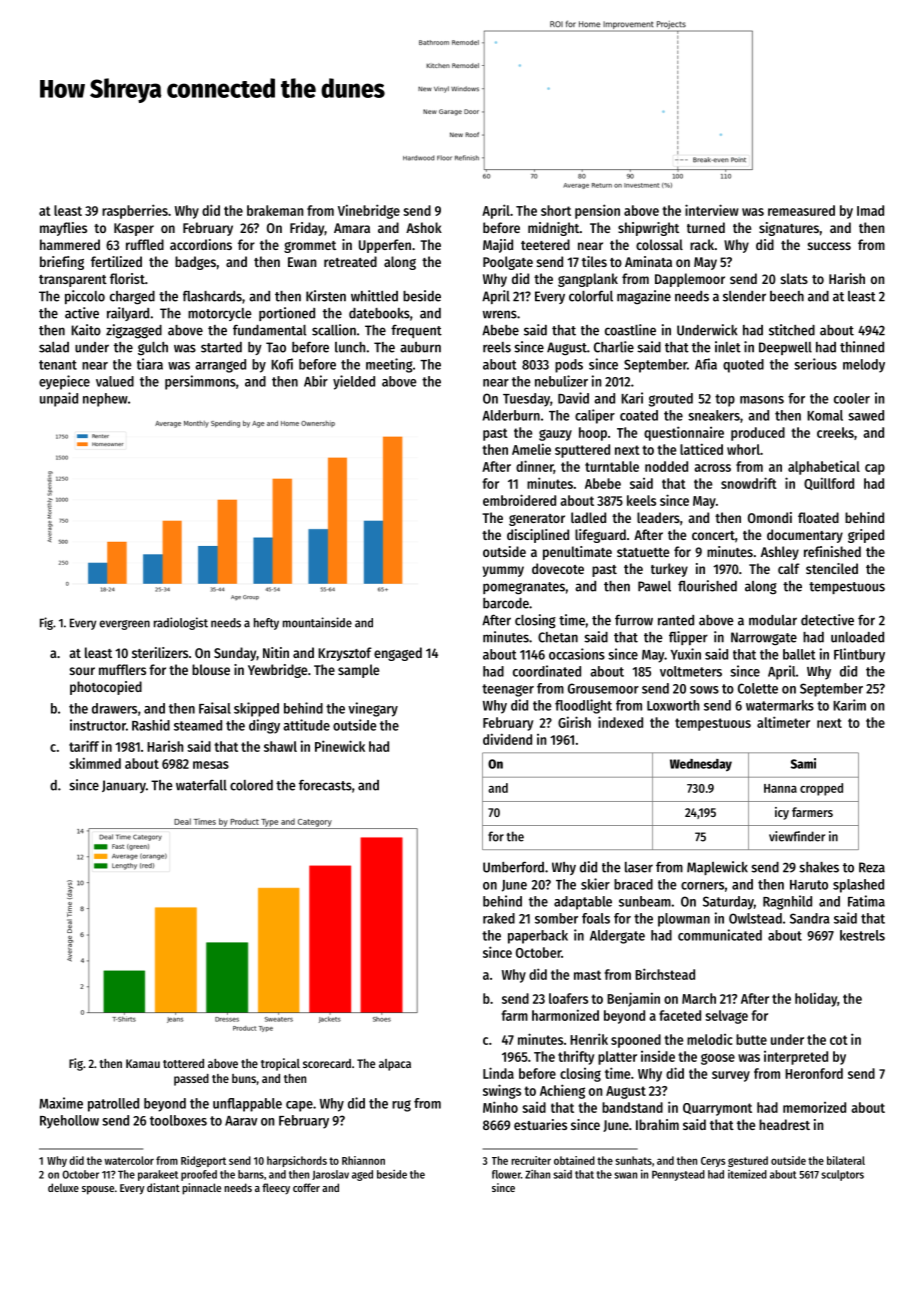 The width and height of the screenshot is (924, 1308). Describe the element at coordinates (513, 867) in the screenshot. I see `Umberford` at that location.
